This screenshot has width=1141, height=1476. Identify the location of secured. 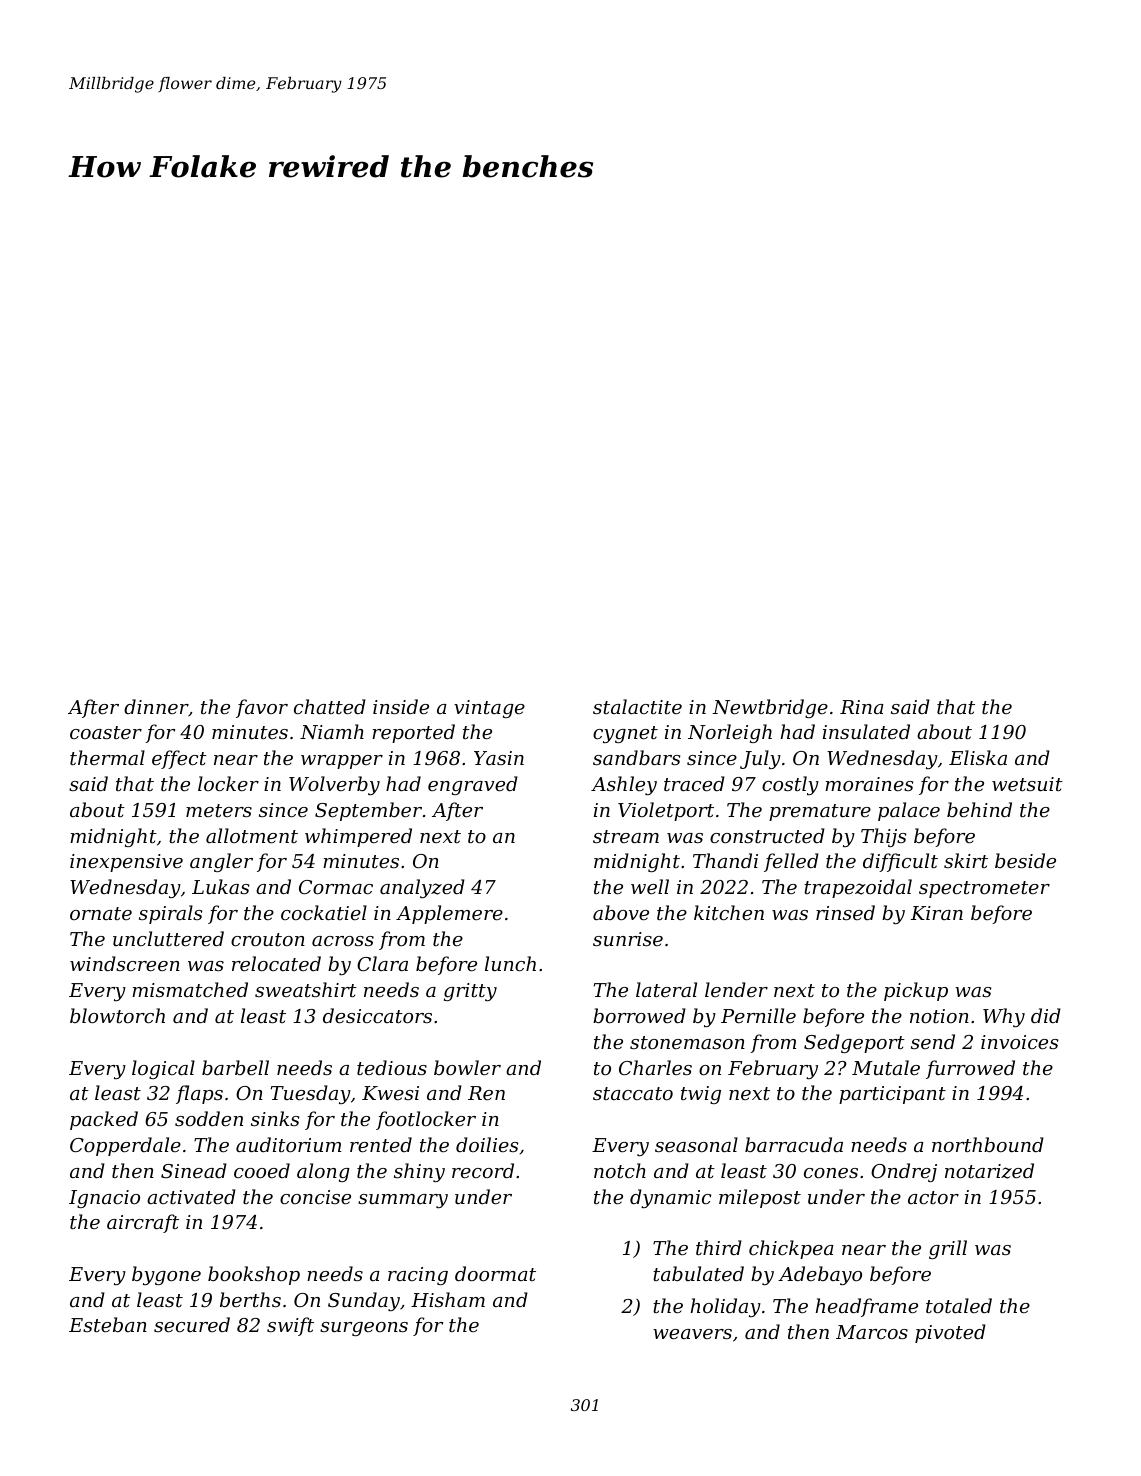
(192, 1324).
